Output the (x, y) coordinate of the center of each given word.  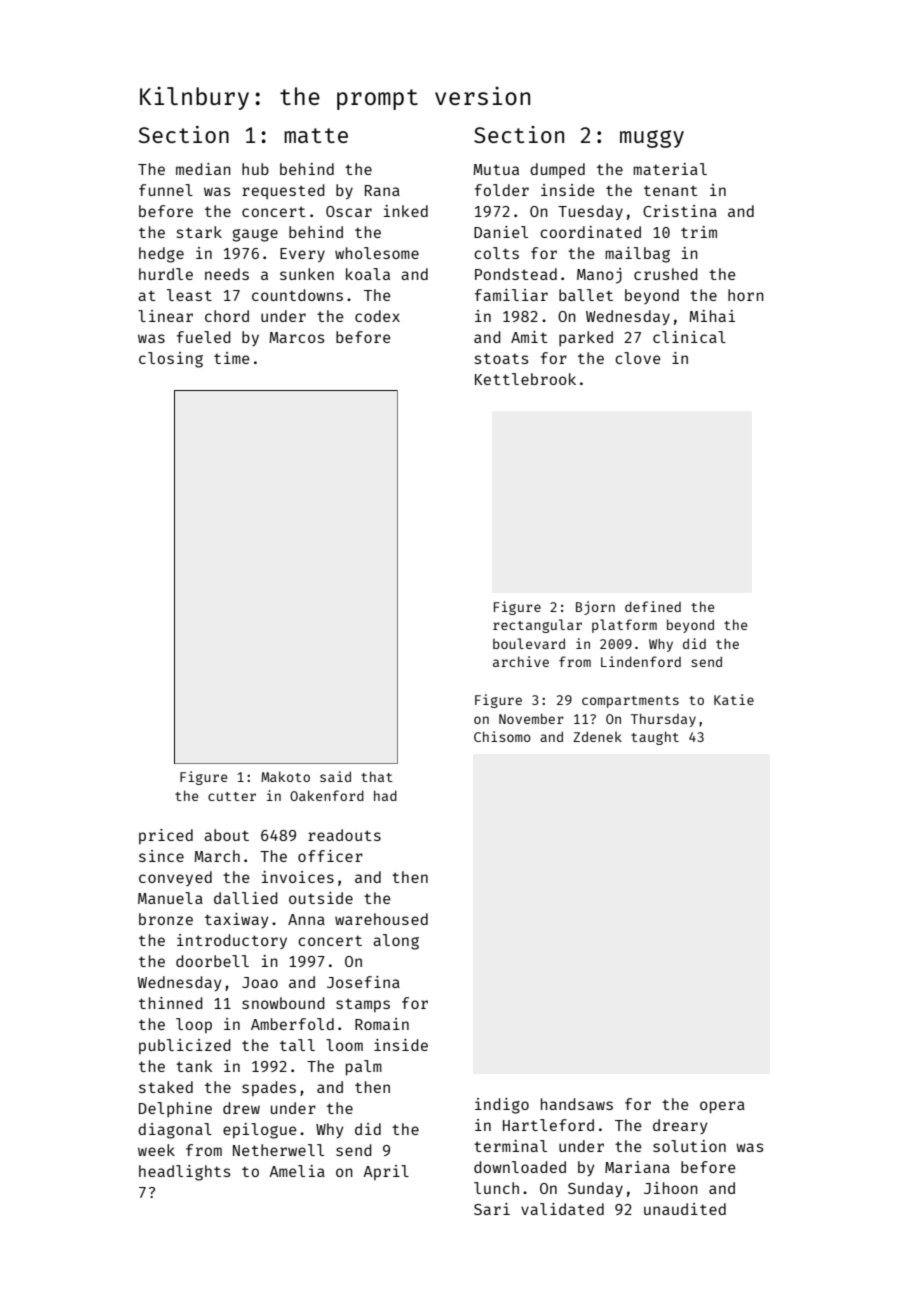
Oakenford (327, 795)
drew (241, 1108)
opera (722, 1107)
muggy (652, 139)
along (396, 942)
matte (316, 135)
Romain (382, 1024)
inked (406, 211)
